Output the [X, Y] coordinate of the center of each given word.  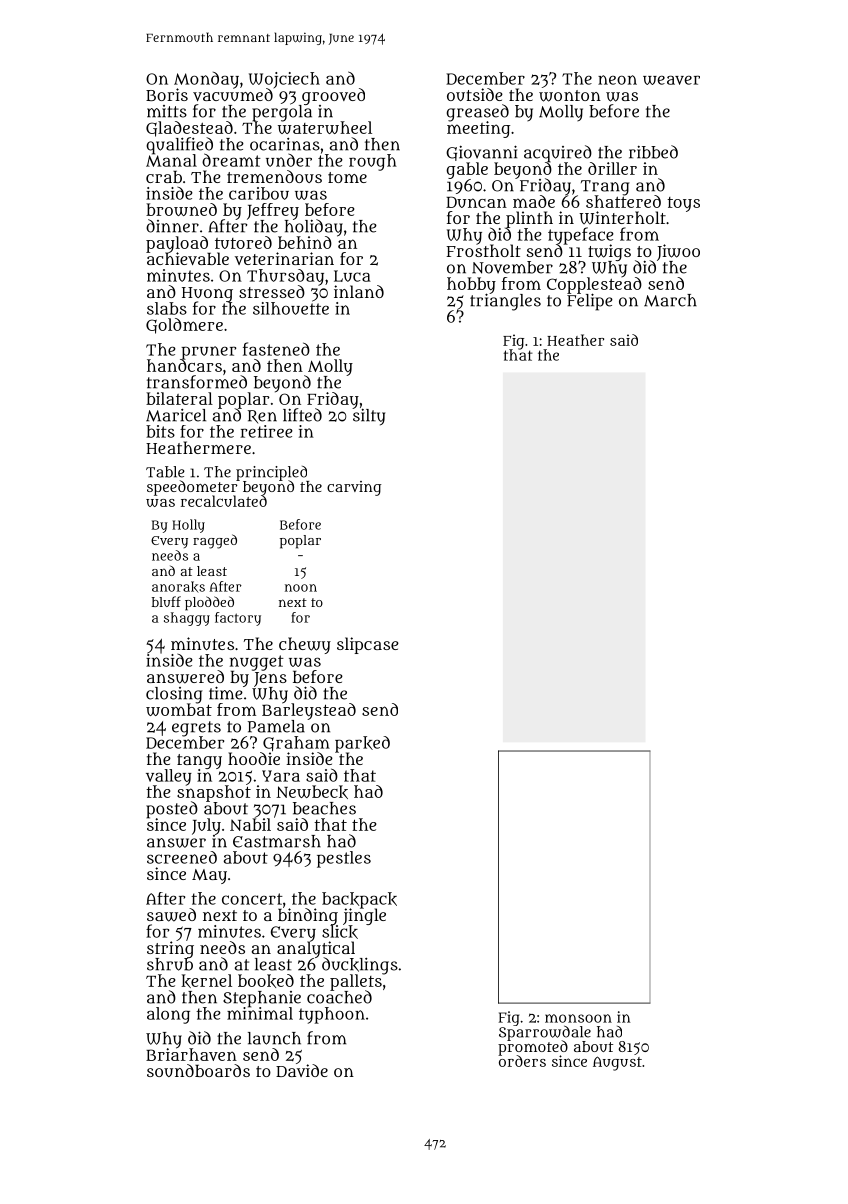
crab [164, 177]
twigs [609, 252]
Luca [352, 276]
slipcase [368, 645]
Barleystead [309, 711]
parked [362, 744]
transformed [197, 382]
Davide [302, 1070]
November [512, 267]
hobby [471, 285]
